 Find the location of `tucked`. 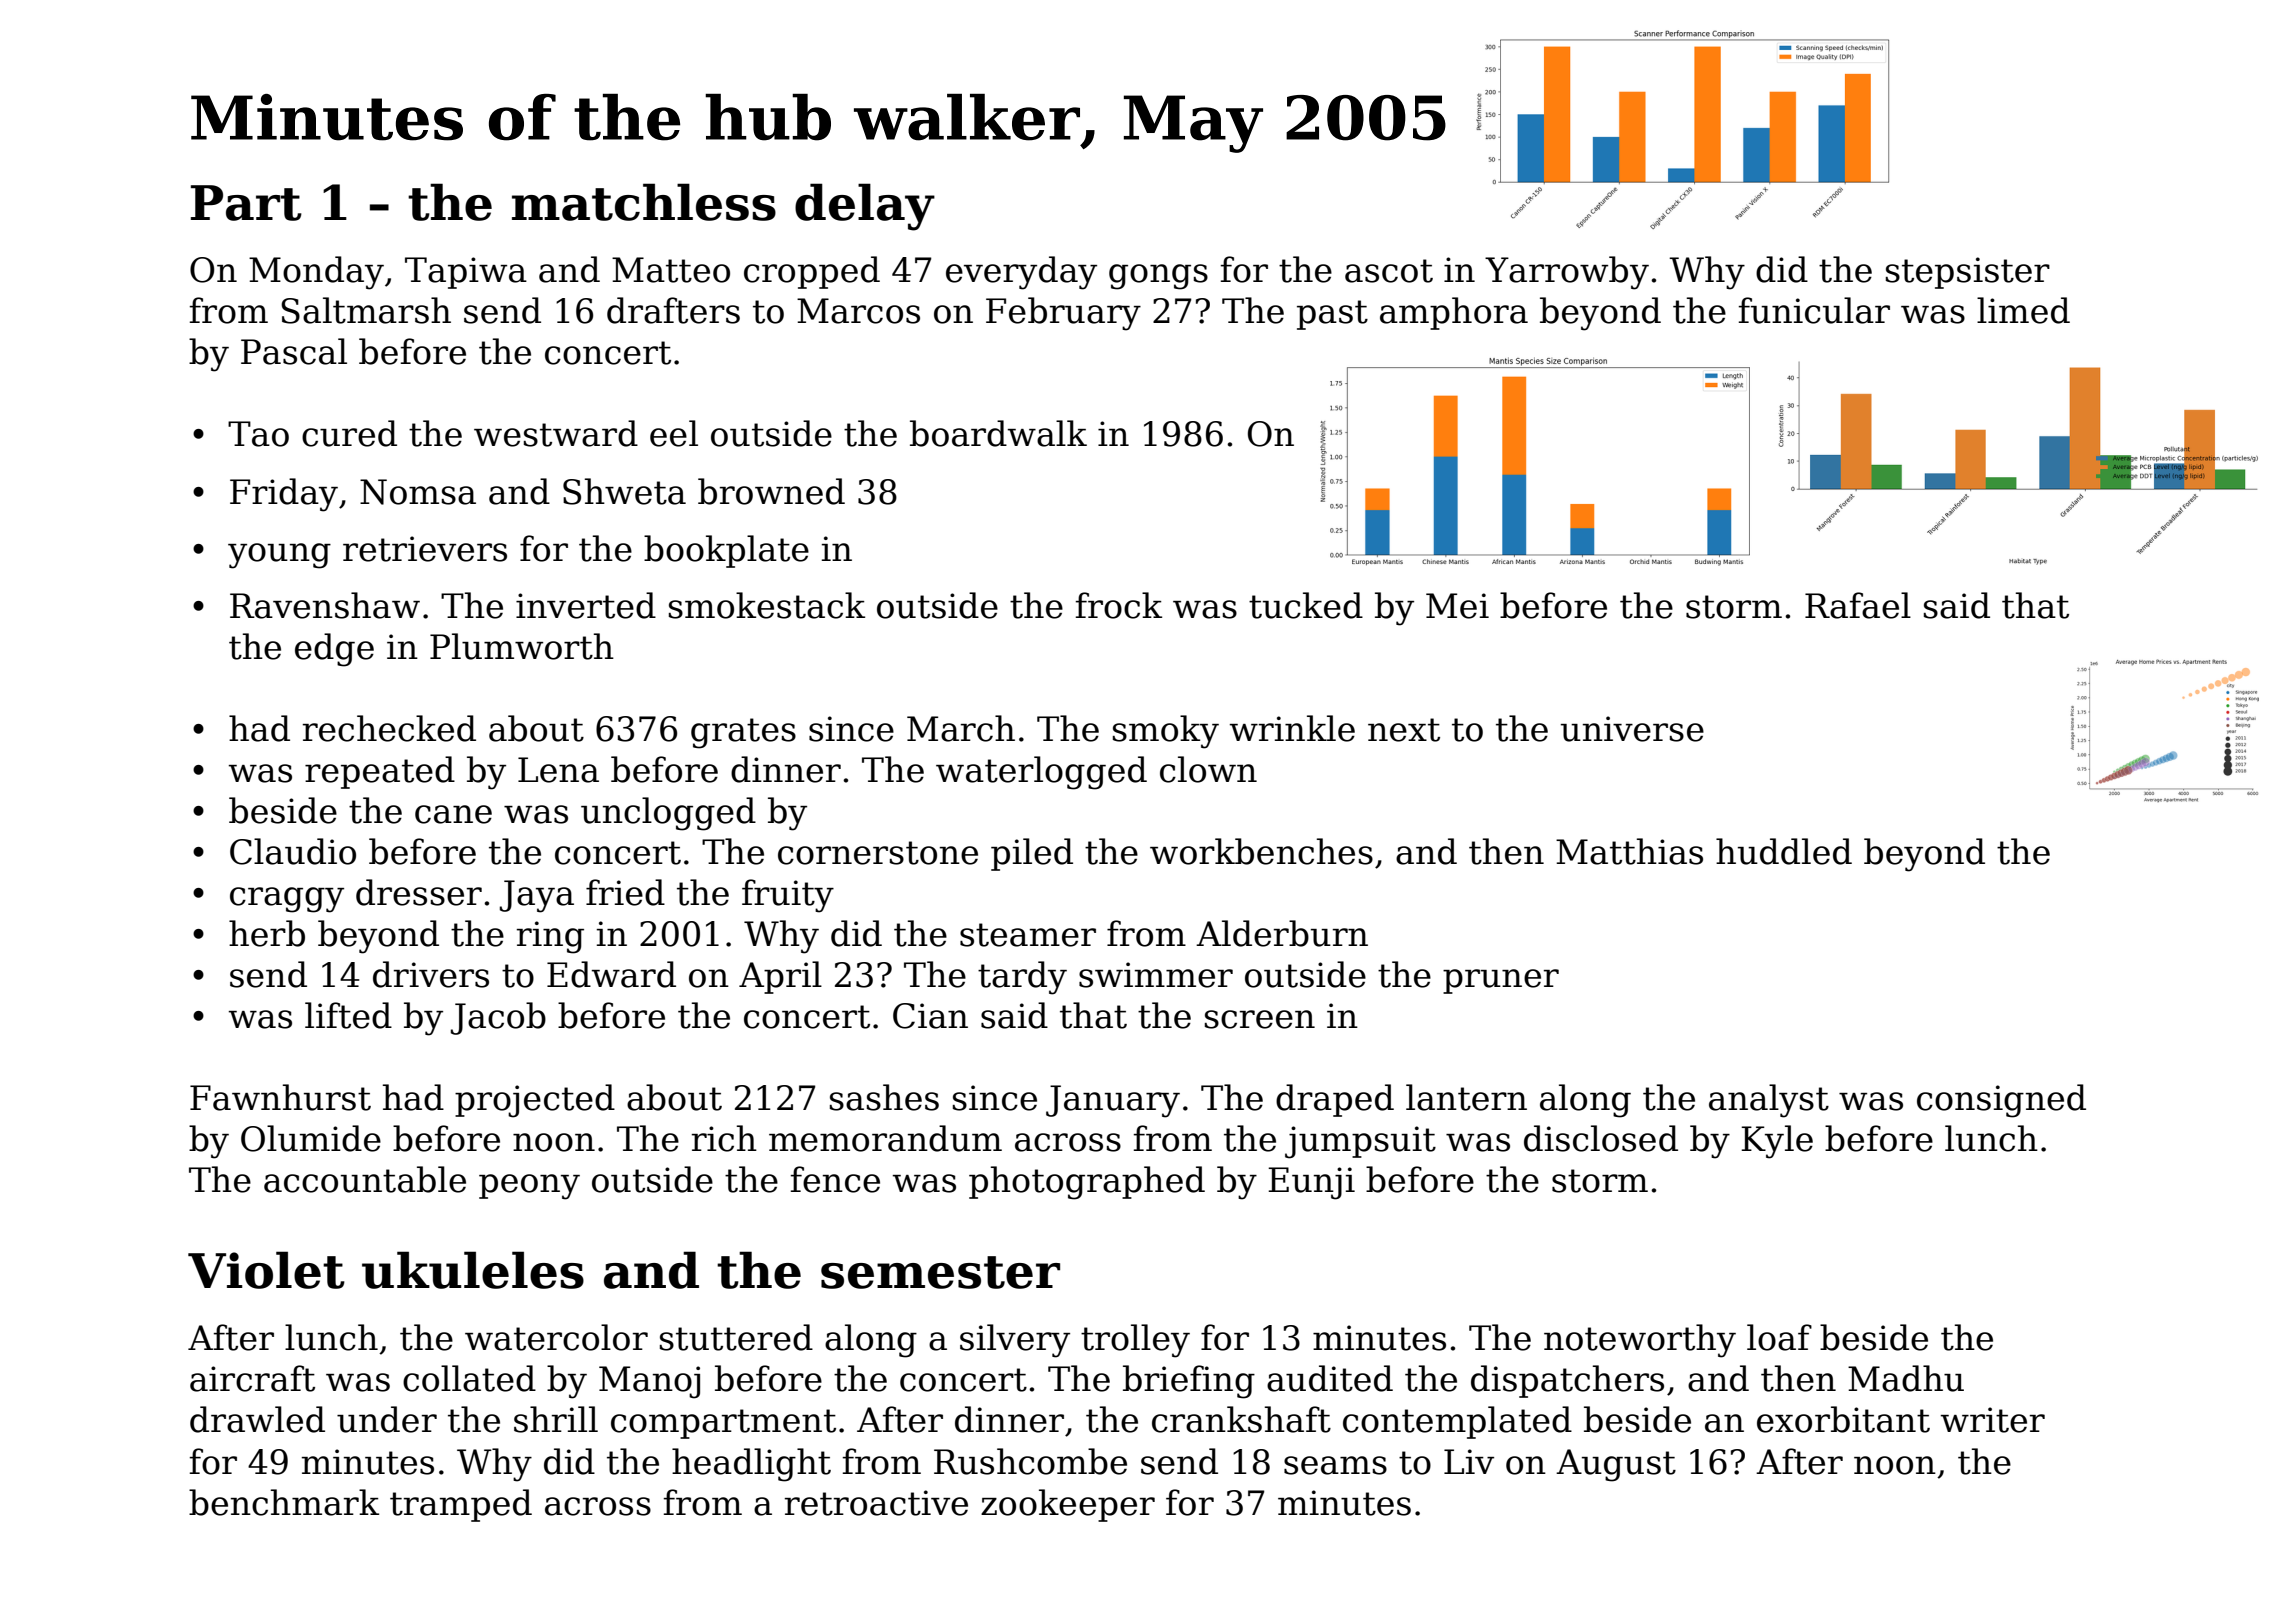

tucked is located at coordinates (1306, 605).
